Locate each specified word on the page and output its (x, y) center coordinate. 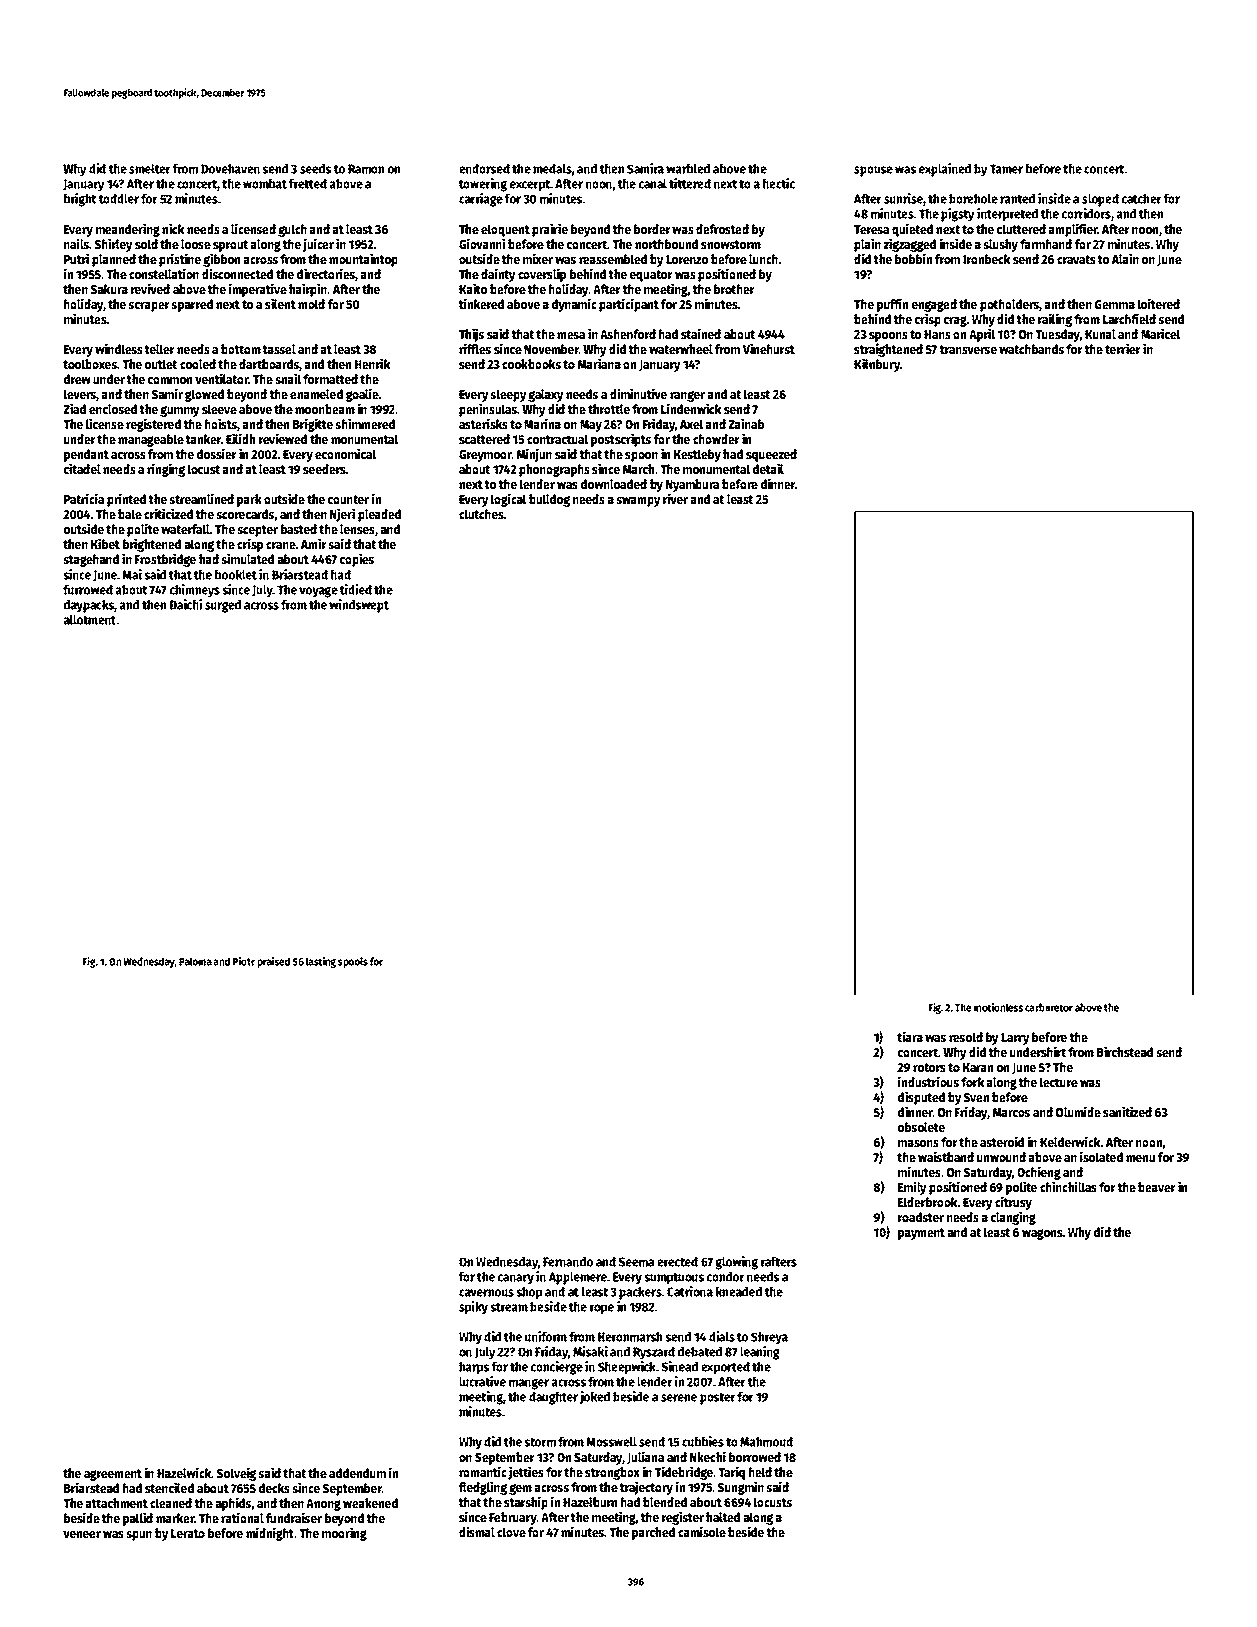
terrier (1123, 348)
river (675, 498)
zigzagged (909, 245)
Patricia (84, 498)
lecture (1059, 1082)
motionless (998, 1007)
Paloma (195, 961)
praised (273, 962)
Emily (912, 1188)
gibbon (221, 260)
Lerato (188, 1533)
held (760, 1472)
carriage (481, 200)
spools (353, 962)
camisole (702, 1531)
